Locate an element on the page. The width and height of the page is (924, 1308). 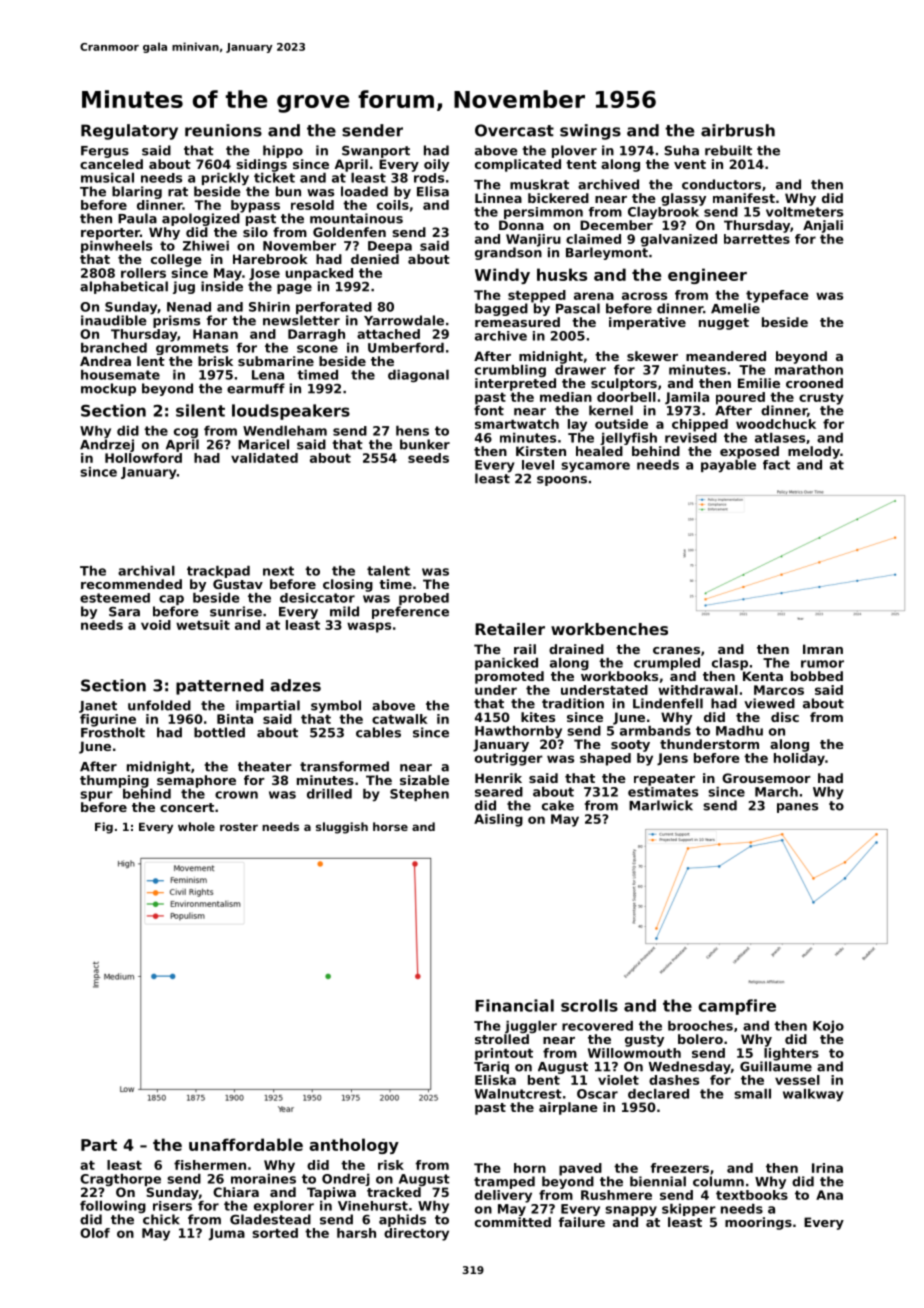
airbrush is located at coordinates (738, 130).
